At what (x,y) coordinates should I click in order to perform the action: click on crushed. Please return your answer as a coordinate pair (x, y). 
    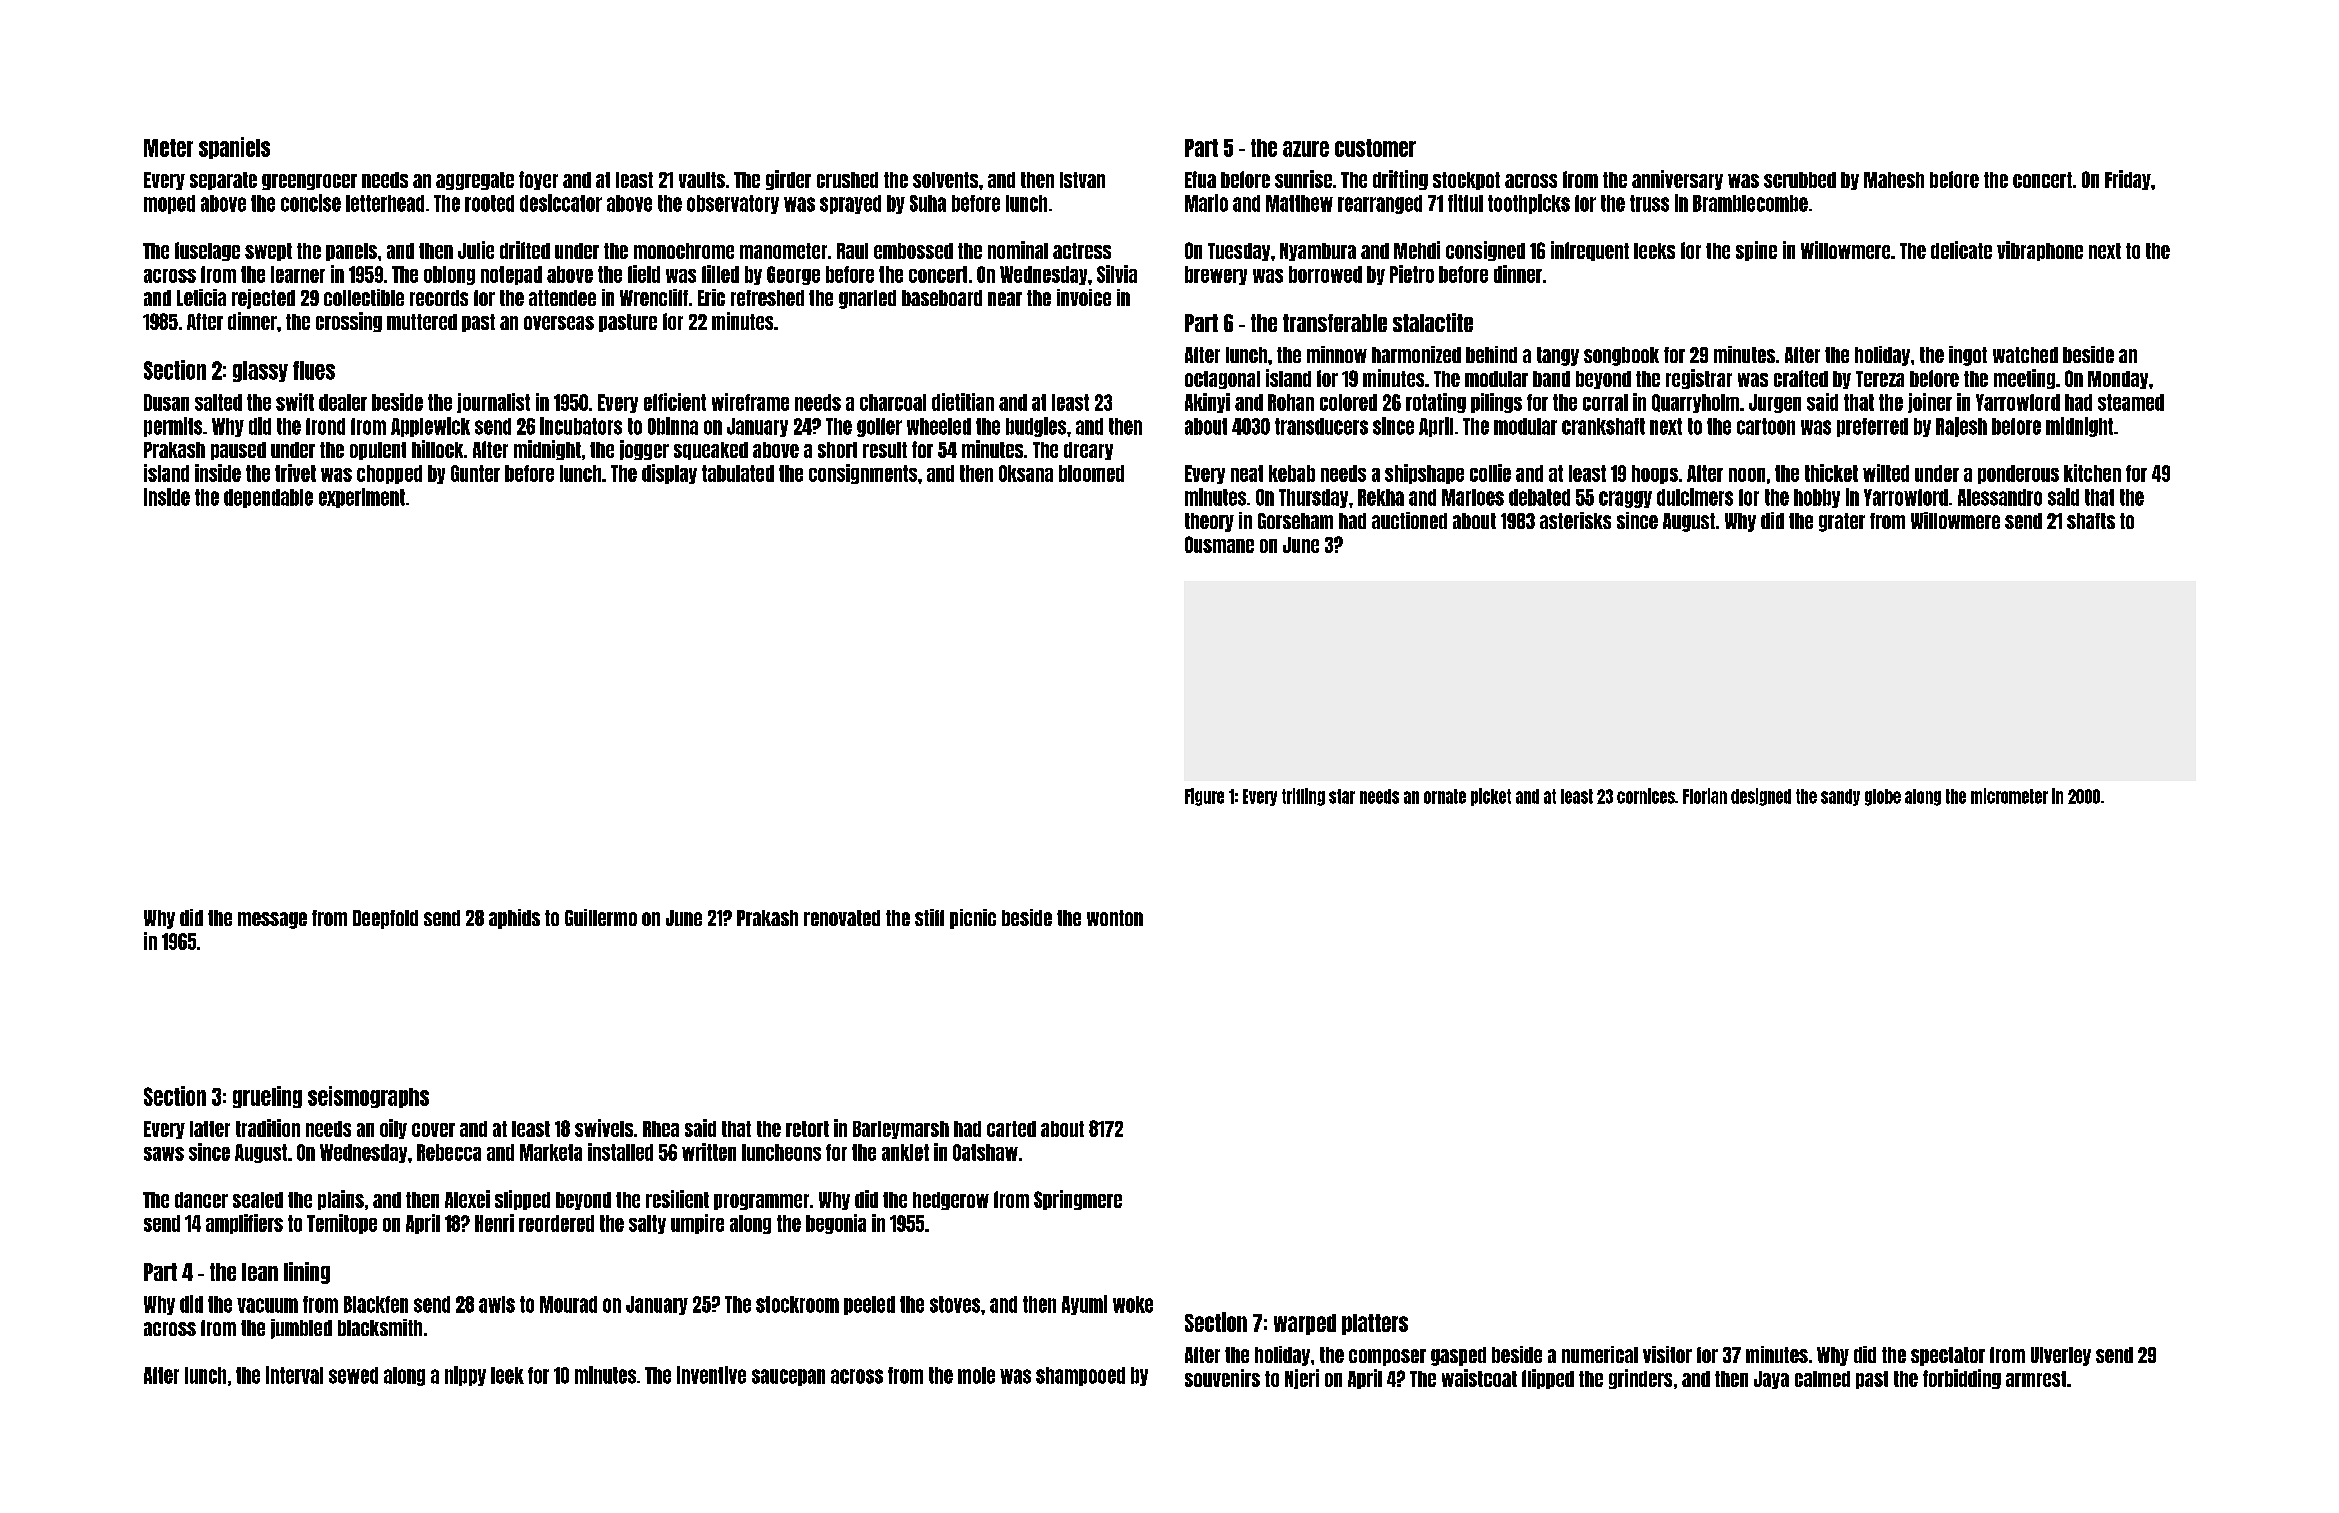
    Looking at the image, I should click on (847, 180).
